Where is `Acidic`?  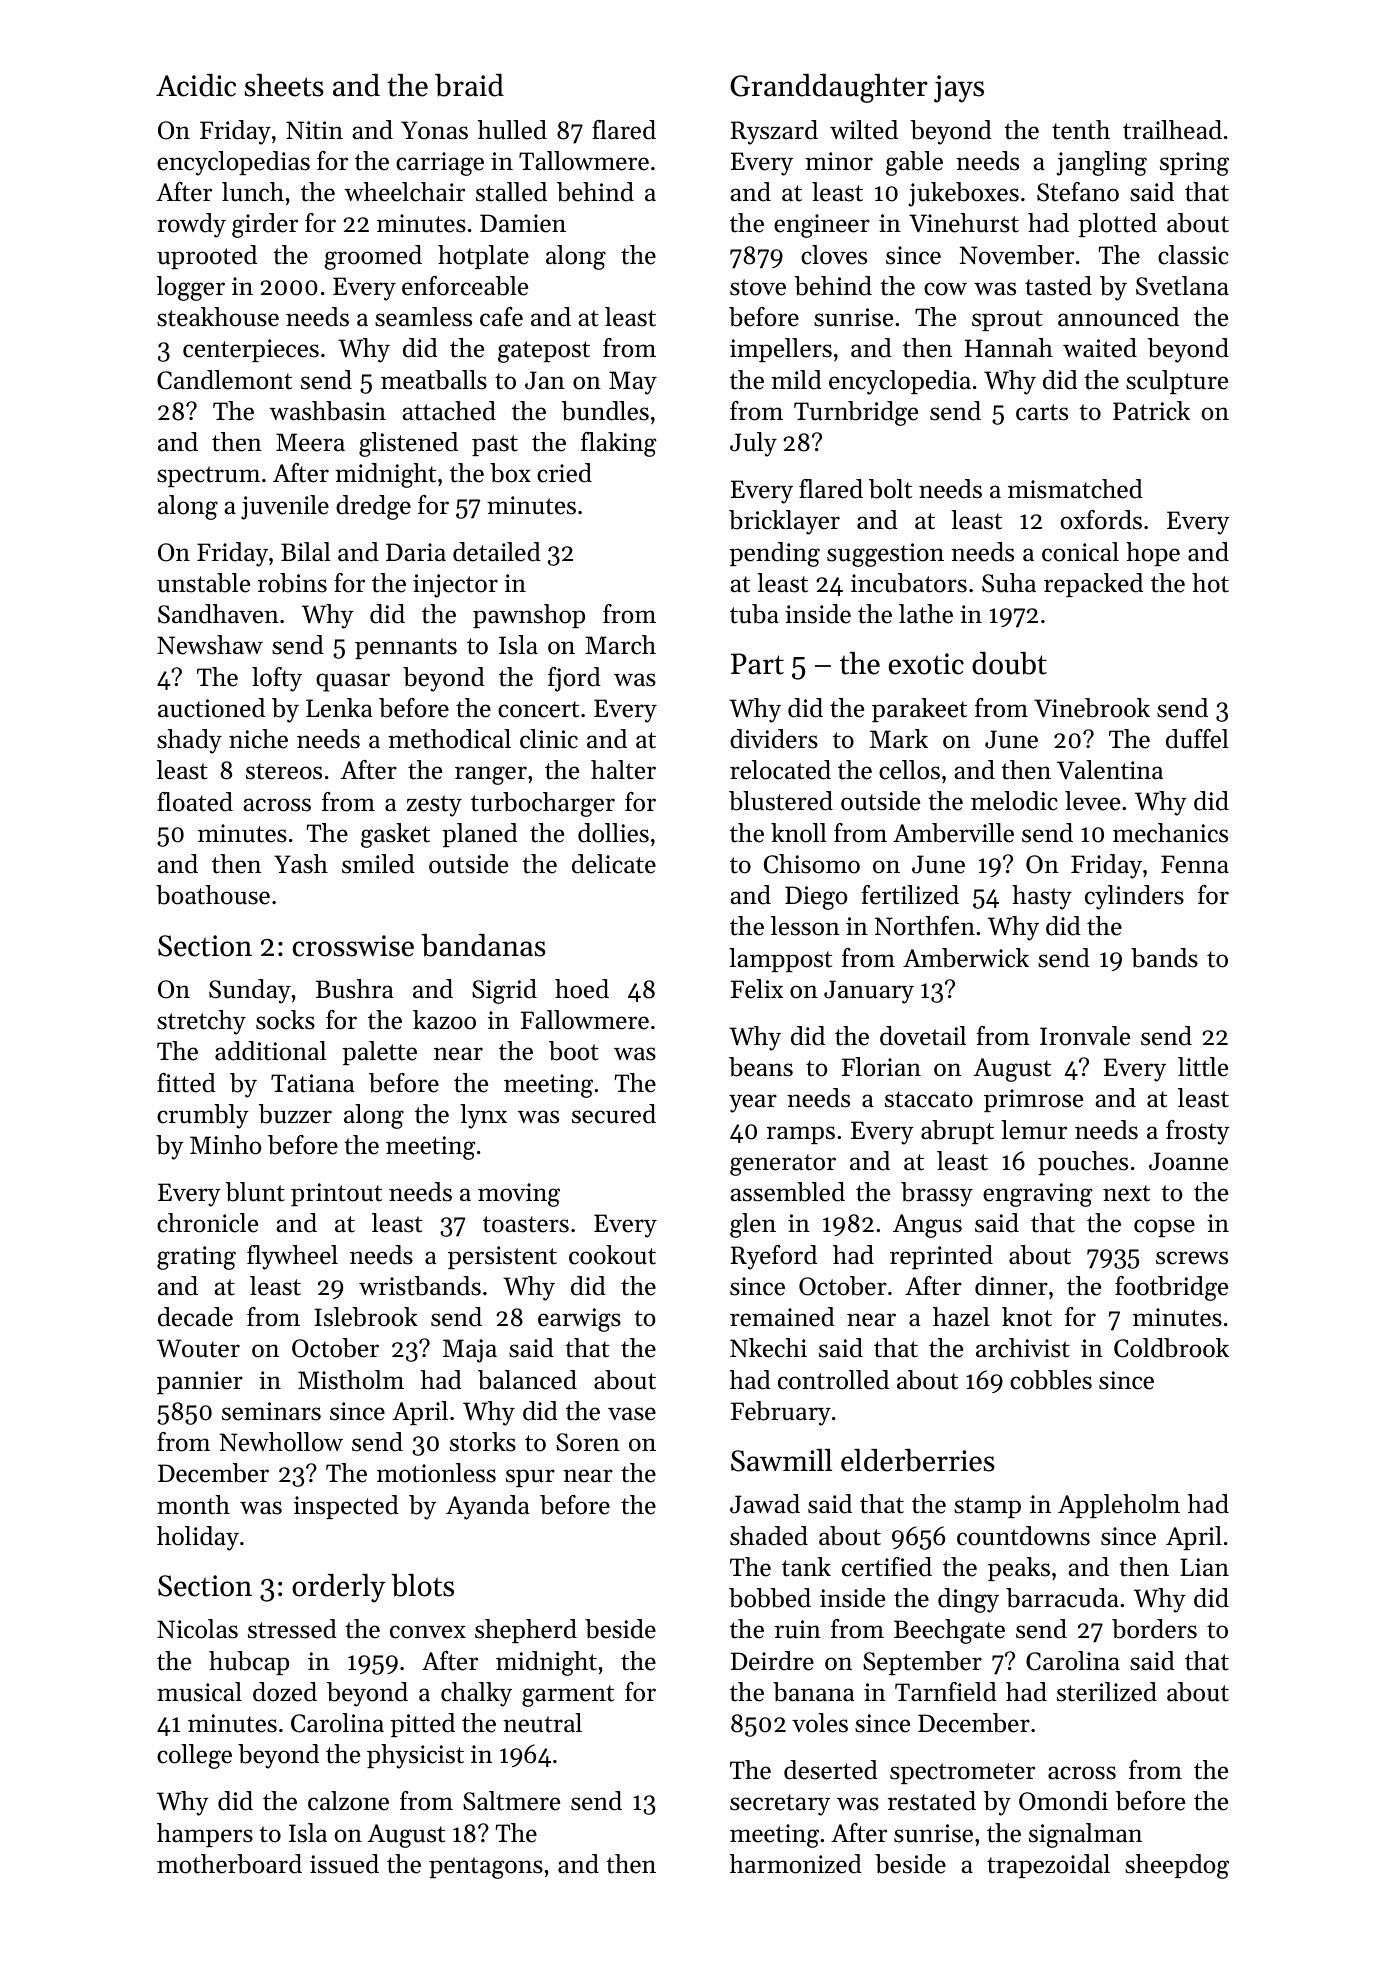
Acidic is located at coordinates (196, 85).
